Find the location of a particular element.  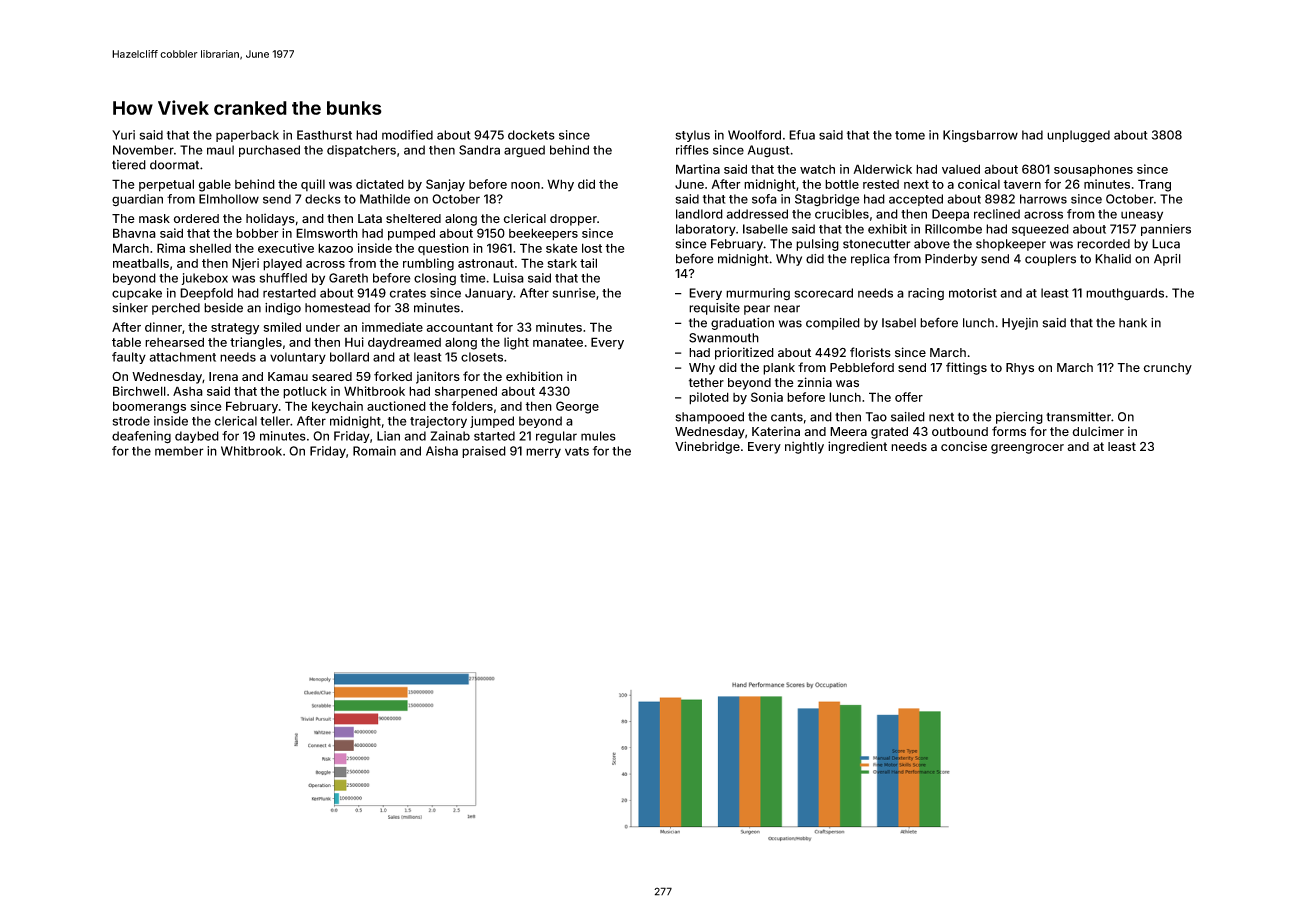

Martina is located at coordinates (698, 169).
